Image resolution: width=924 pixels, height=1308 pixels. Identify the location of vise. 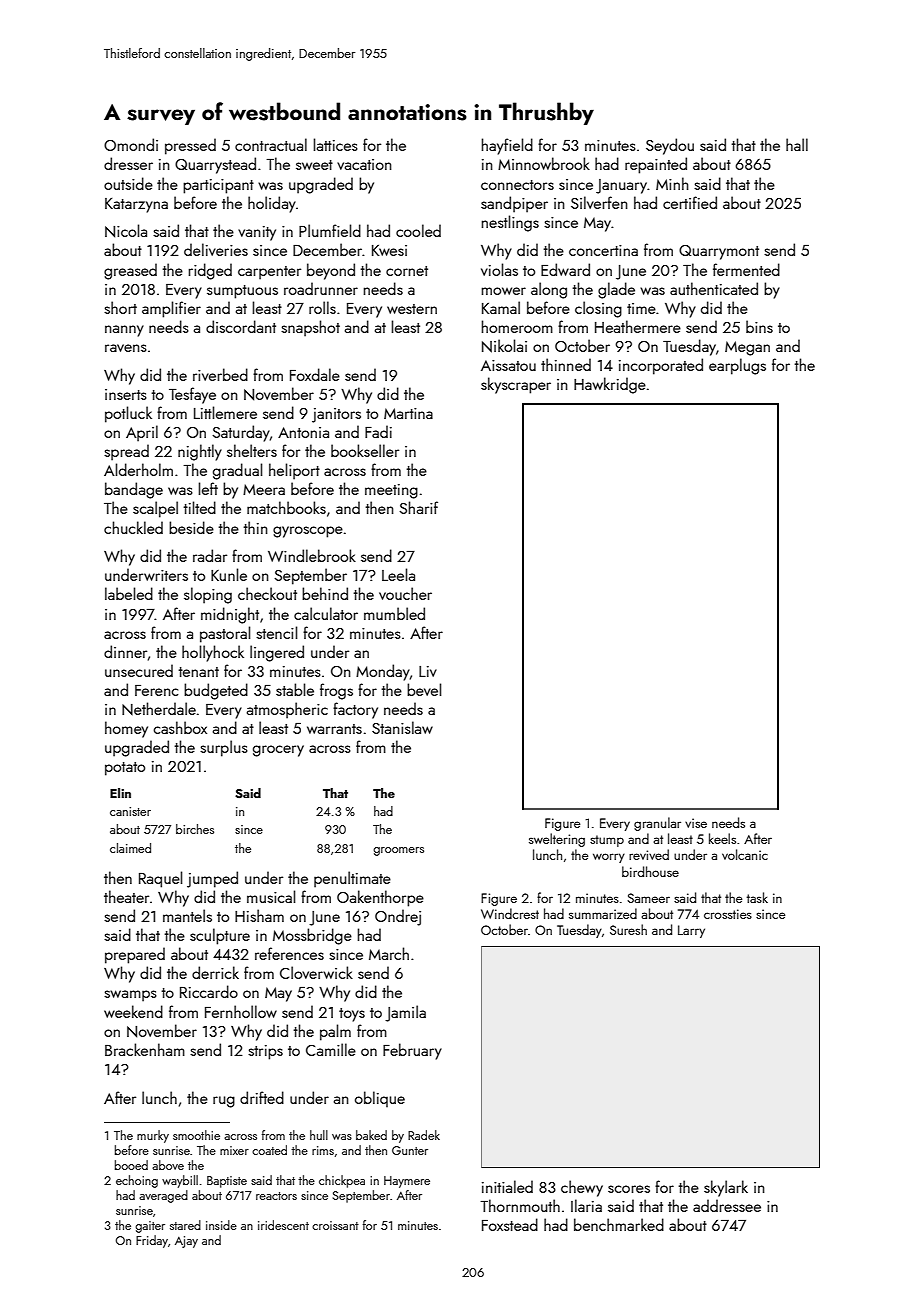
(696, 823).
